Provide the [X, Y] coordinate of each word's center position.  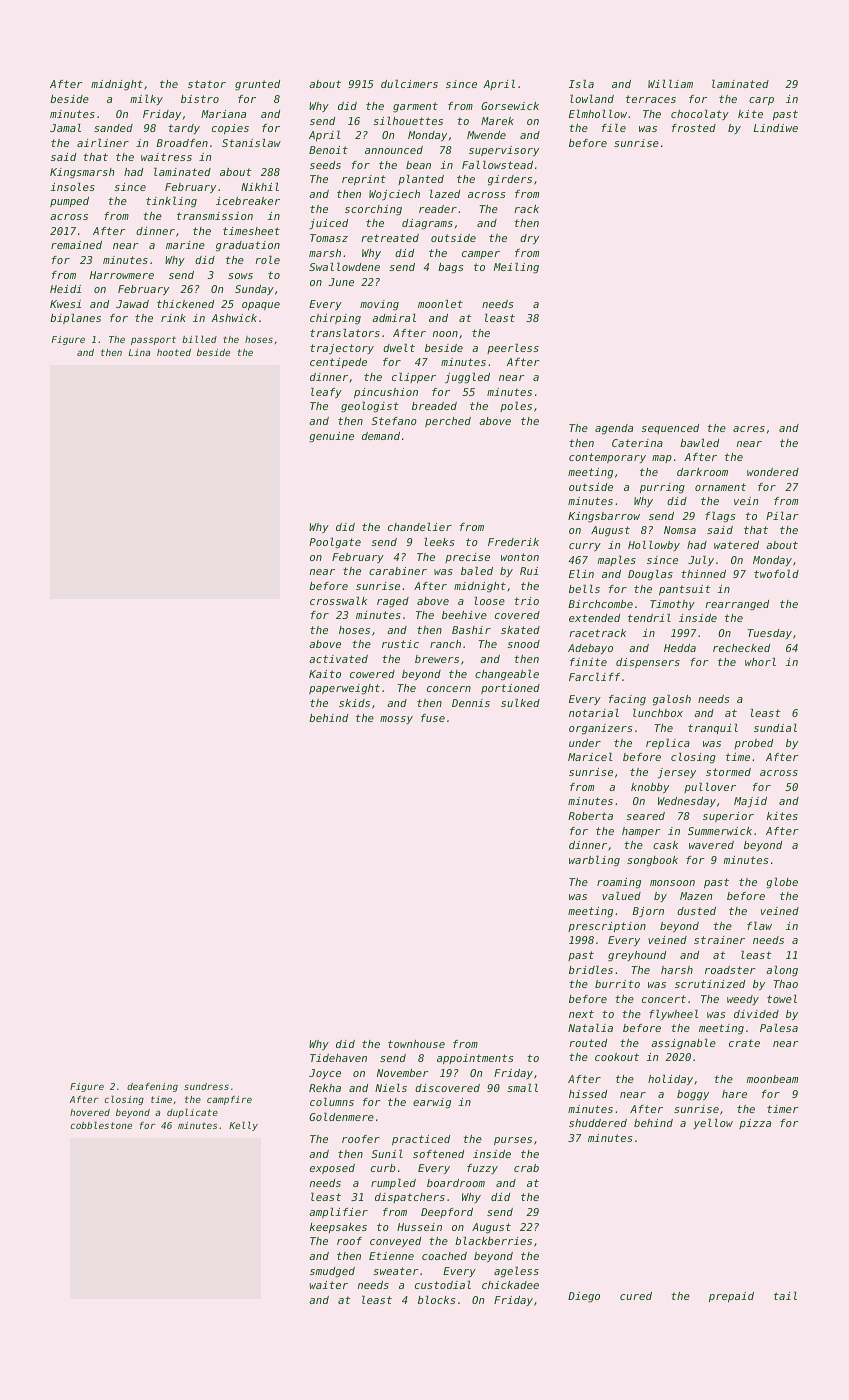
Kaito [325, 674]
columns [332, 1102]
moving [379, 305]
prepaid [731, 1297]
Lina [139, 352]
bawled [699, 443]
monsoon [672, 883]
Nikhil [260, 187]
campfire [229, 1100]
